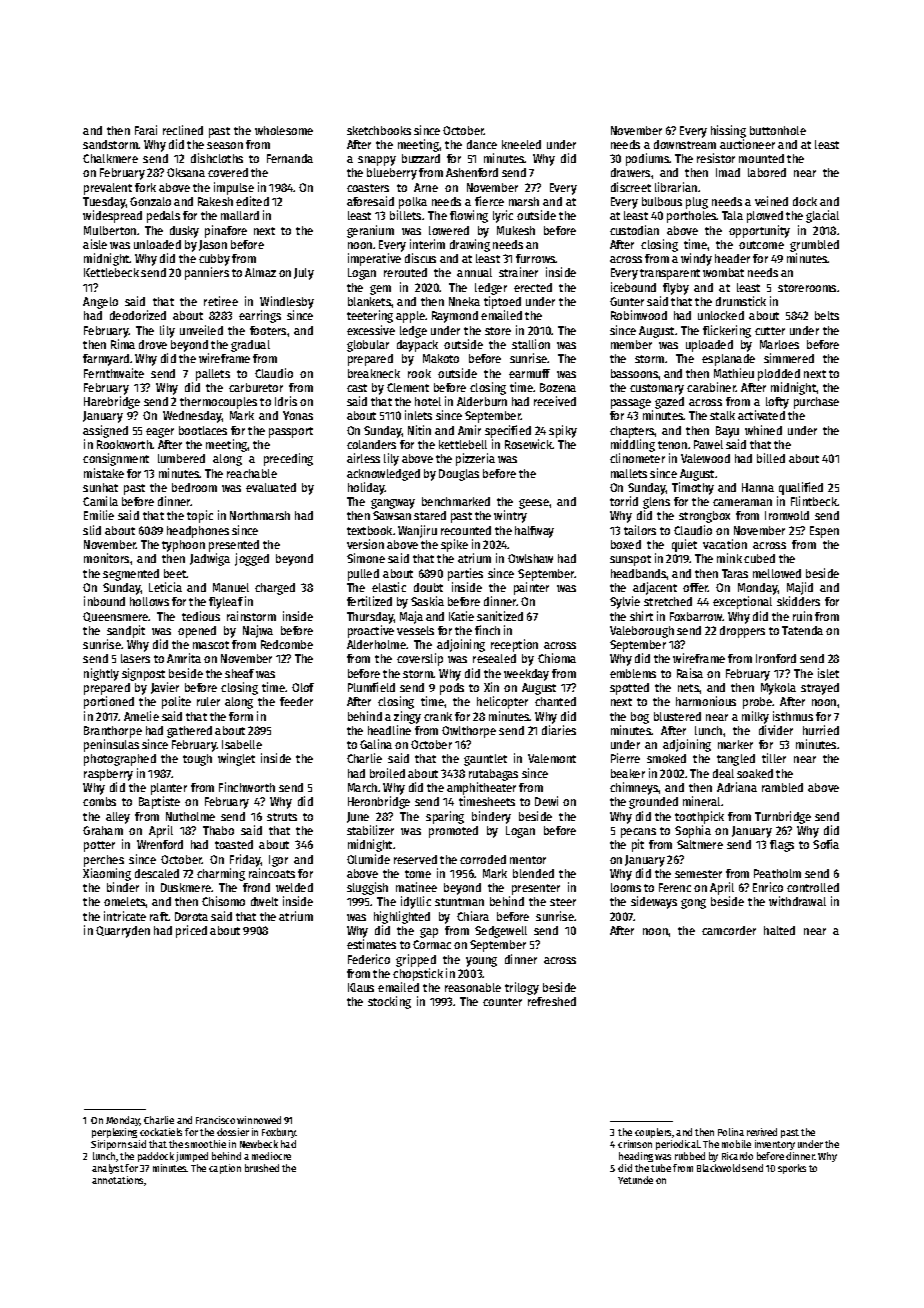 The image size is (924, 1308). Describe the element at coordinates (117, 1180) in the screenshot. I see `annotations` at that location.
